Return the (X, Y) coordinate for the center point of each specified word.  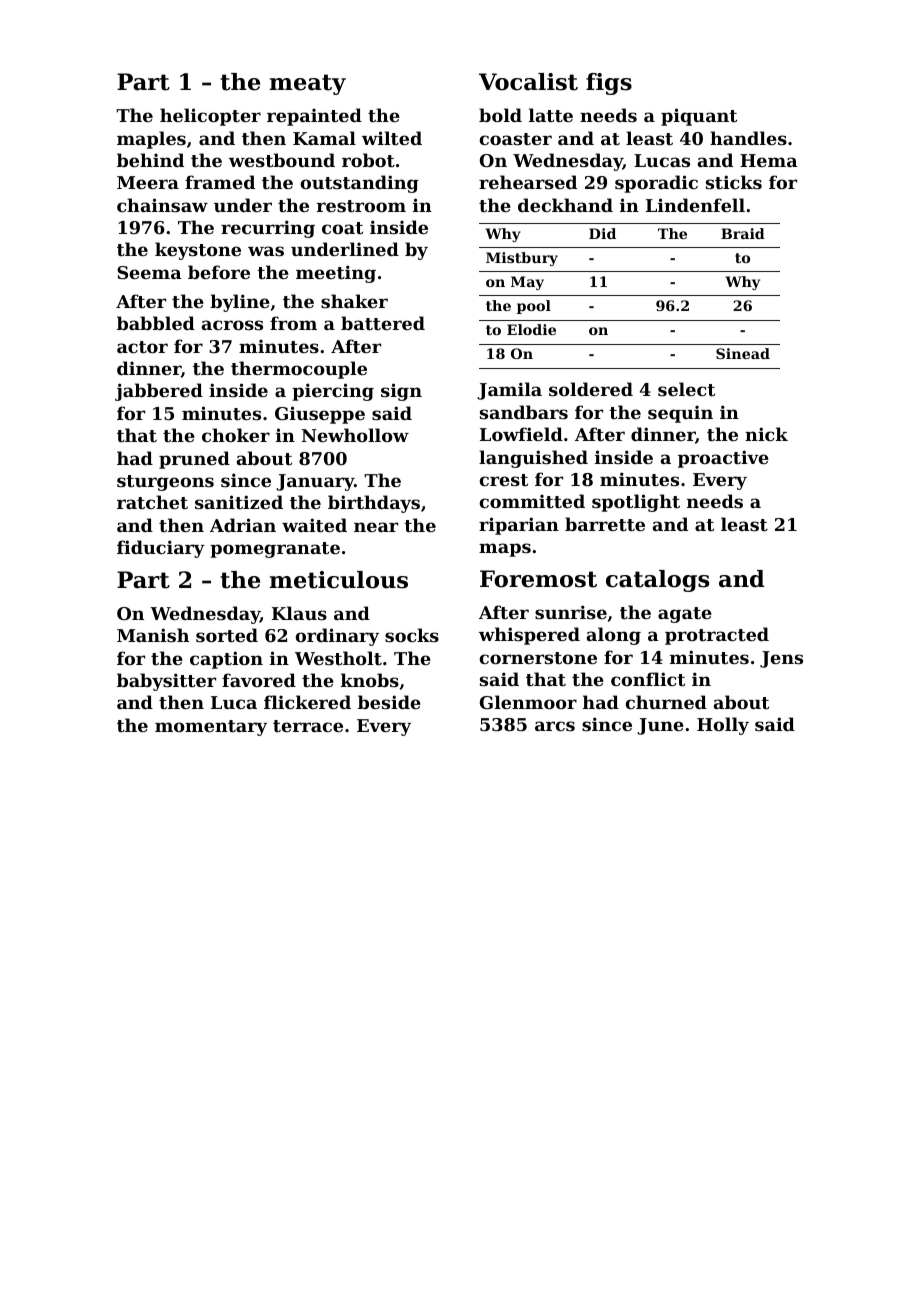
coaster (515, 139)
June (660, 726)
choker (236, 435)
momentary (211, 728)
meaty (308, 84)
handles (748, 138)
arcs (555, 726)
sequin (680, 414)
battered (383, 323)
